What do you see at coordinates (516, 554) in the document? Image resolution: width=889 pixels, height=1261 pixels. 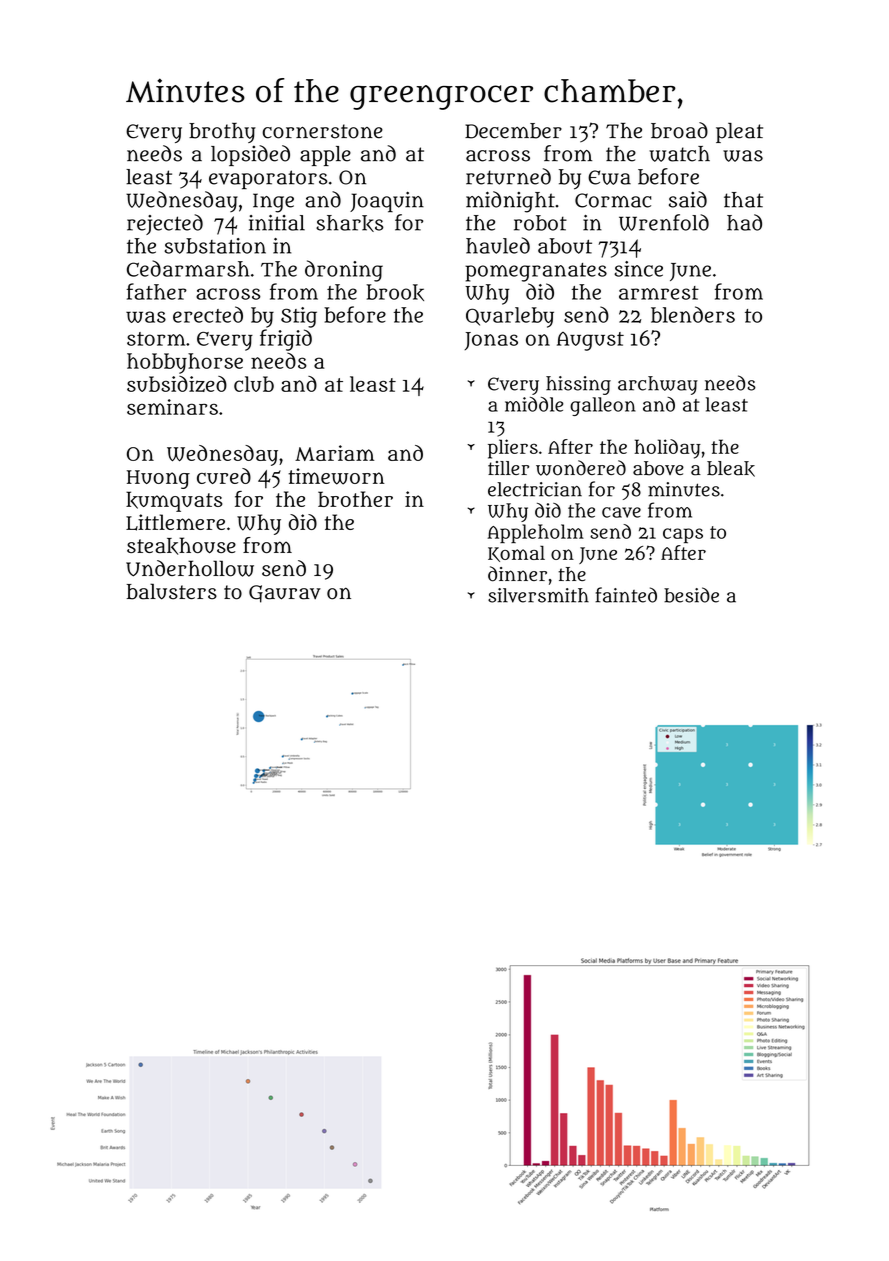 I see `Komal` at bounding box center [516, 554].
